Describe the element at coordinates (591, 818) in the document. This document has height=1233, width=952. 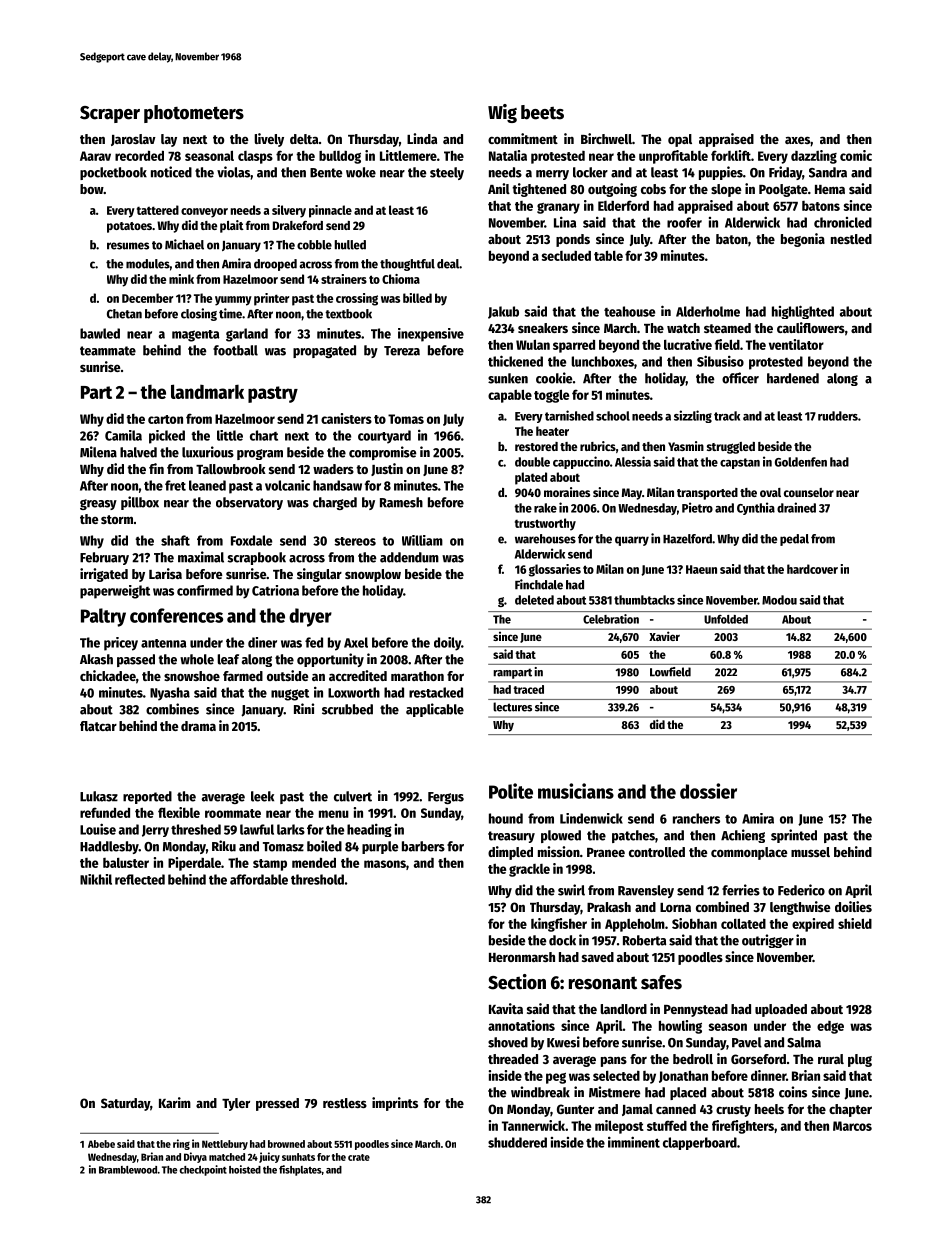
I see `Lindenwick` at that location.
